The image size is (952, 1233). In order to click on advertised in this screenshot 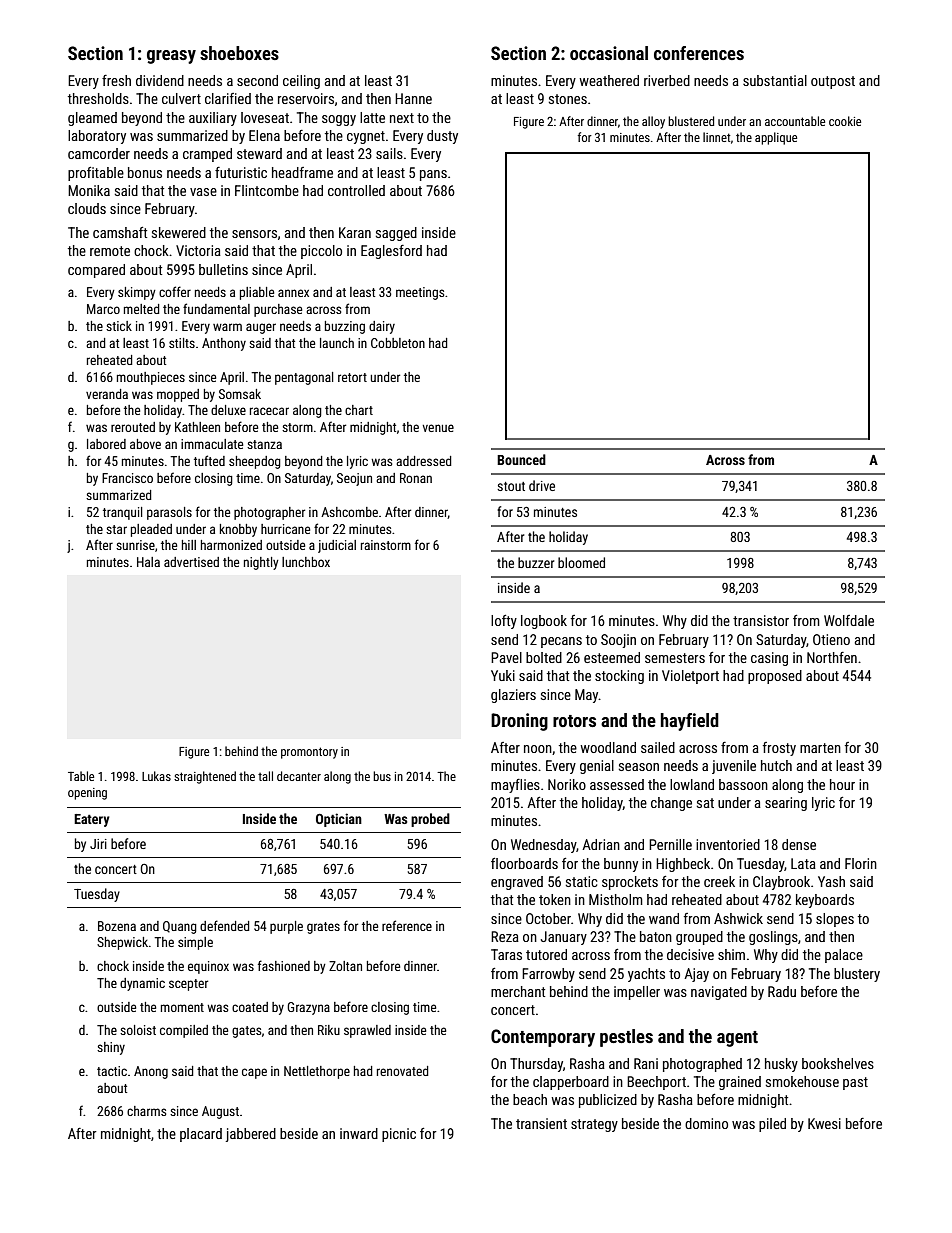, I will do `click(191, 562)`.
